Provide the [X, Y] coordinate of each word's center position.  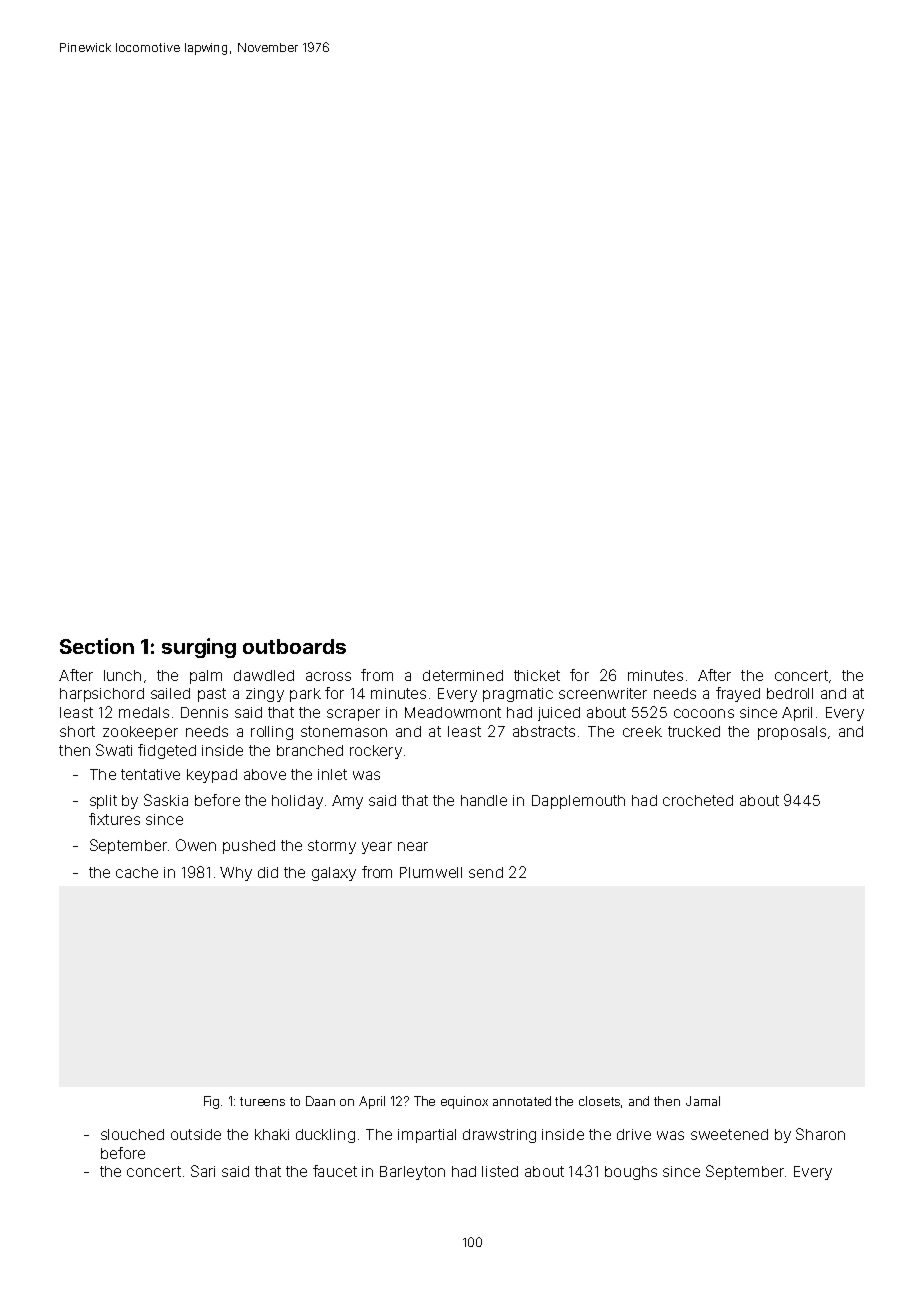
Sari [203, 1171]
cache [137, 872]
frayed [738, 694]
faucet [335, 1171]
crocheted [698, 800]
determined [463, 675]
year [377, 848]
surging [199, 648]
